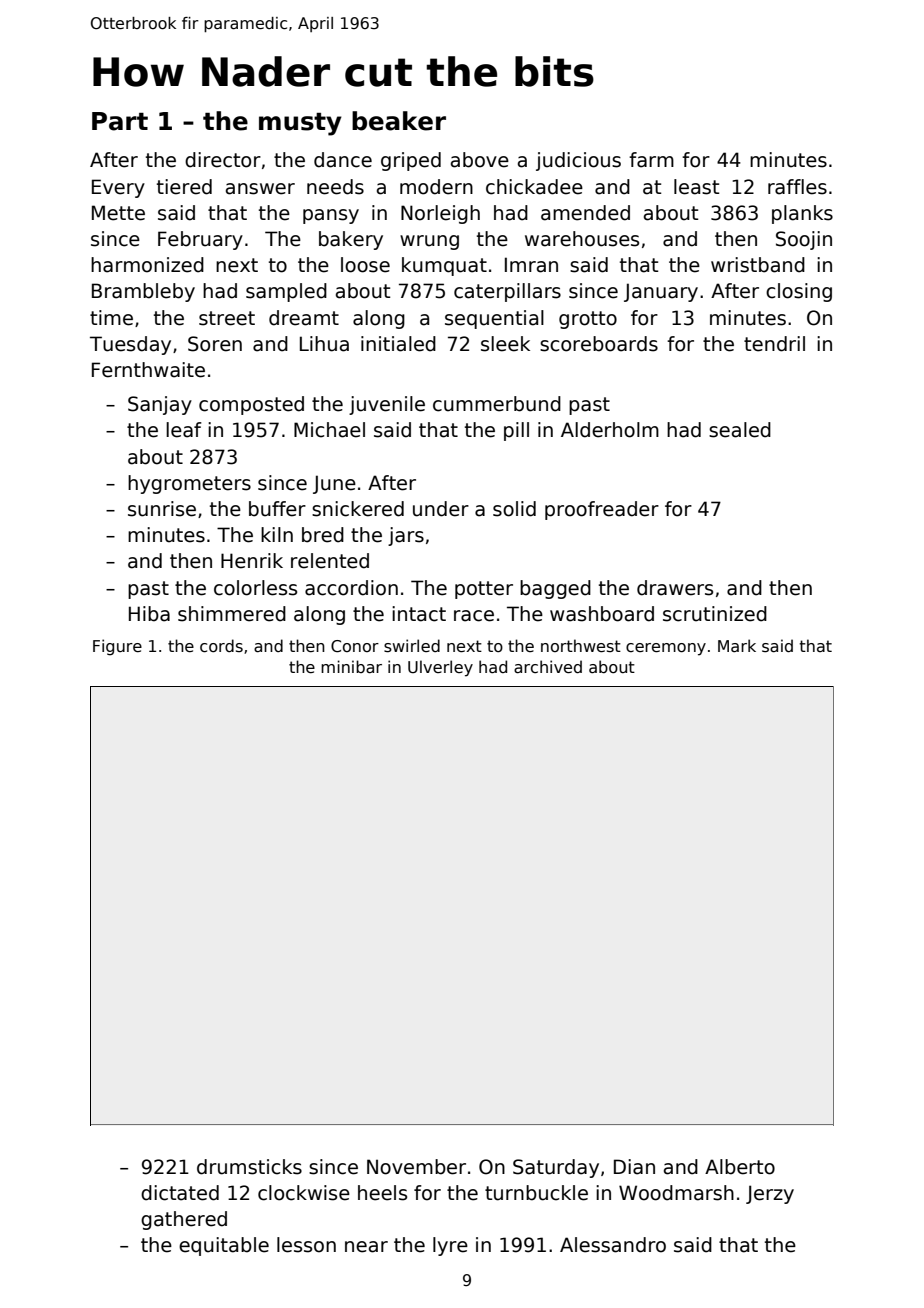 The image size is (924, 1308). I want to click on cummerbund, so click(497, 404).
